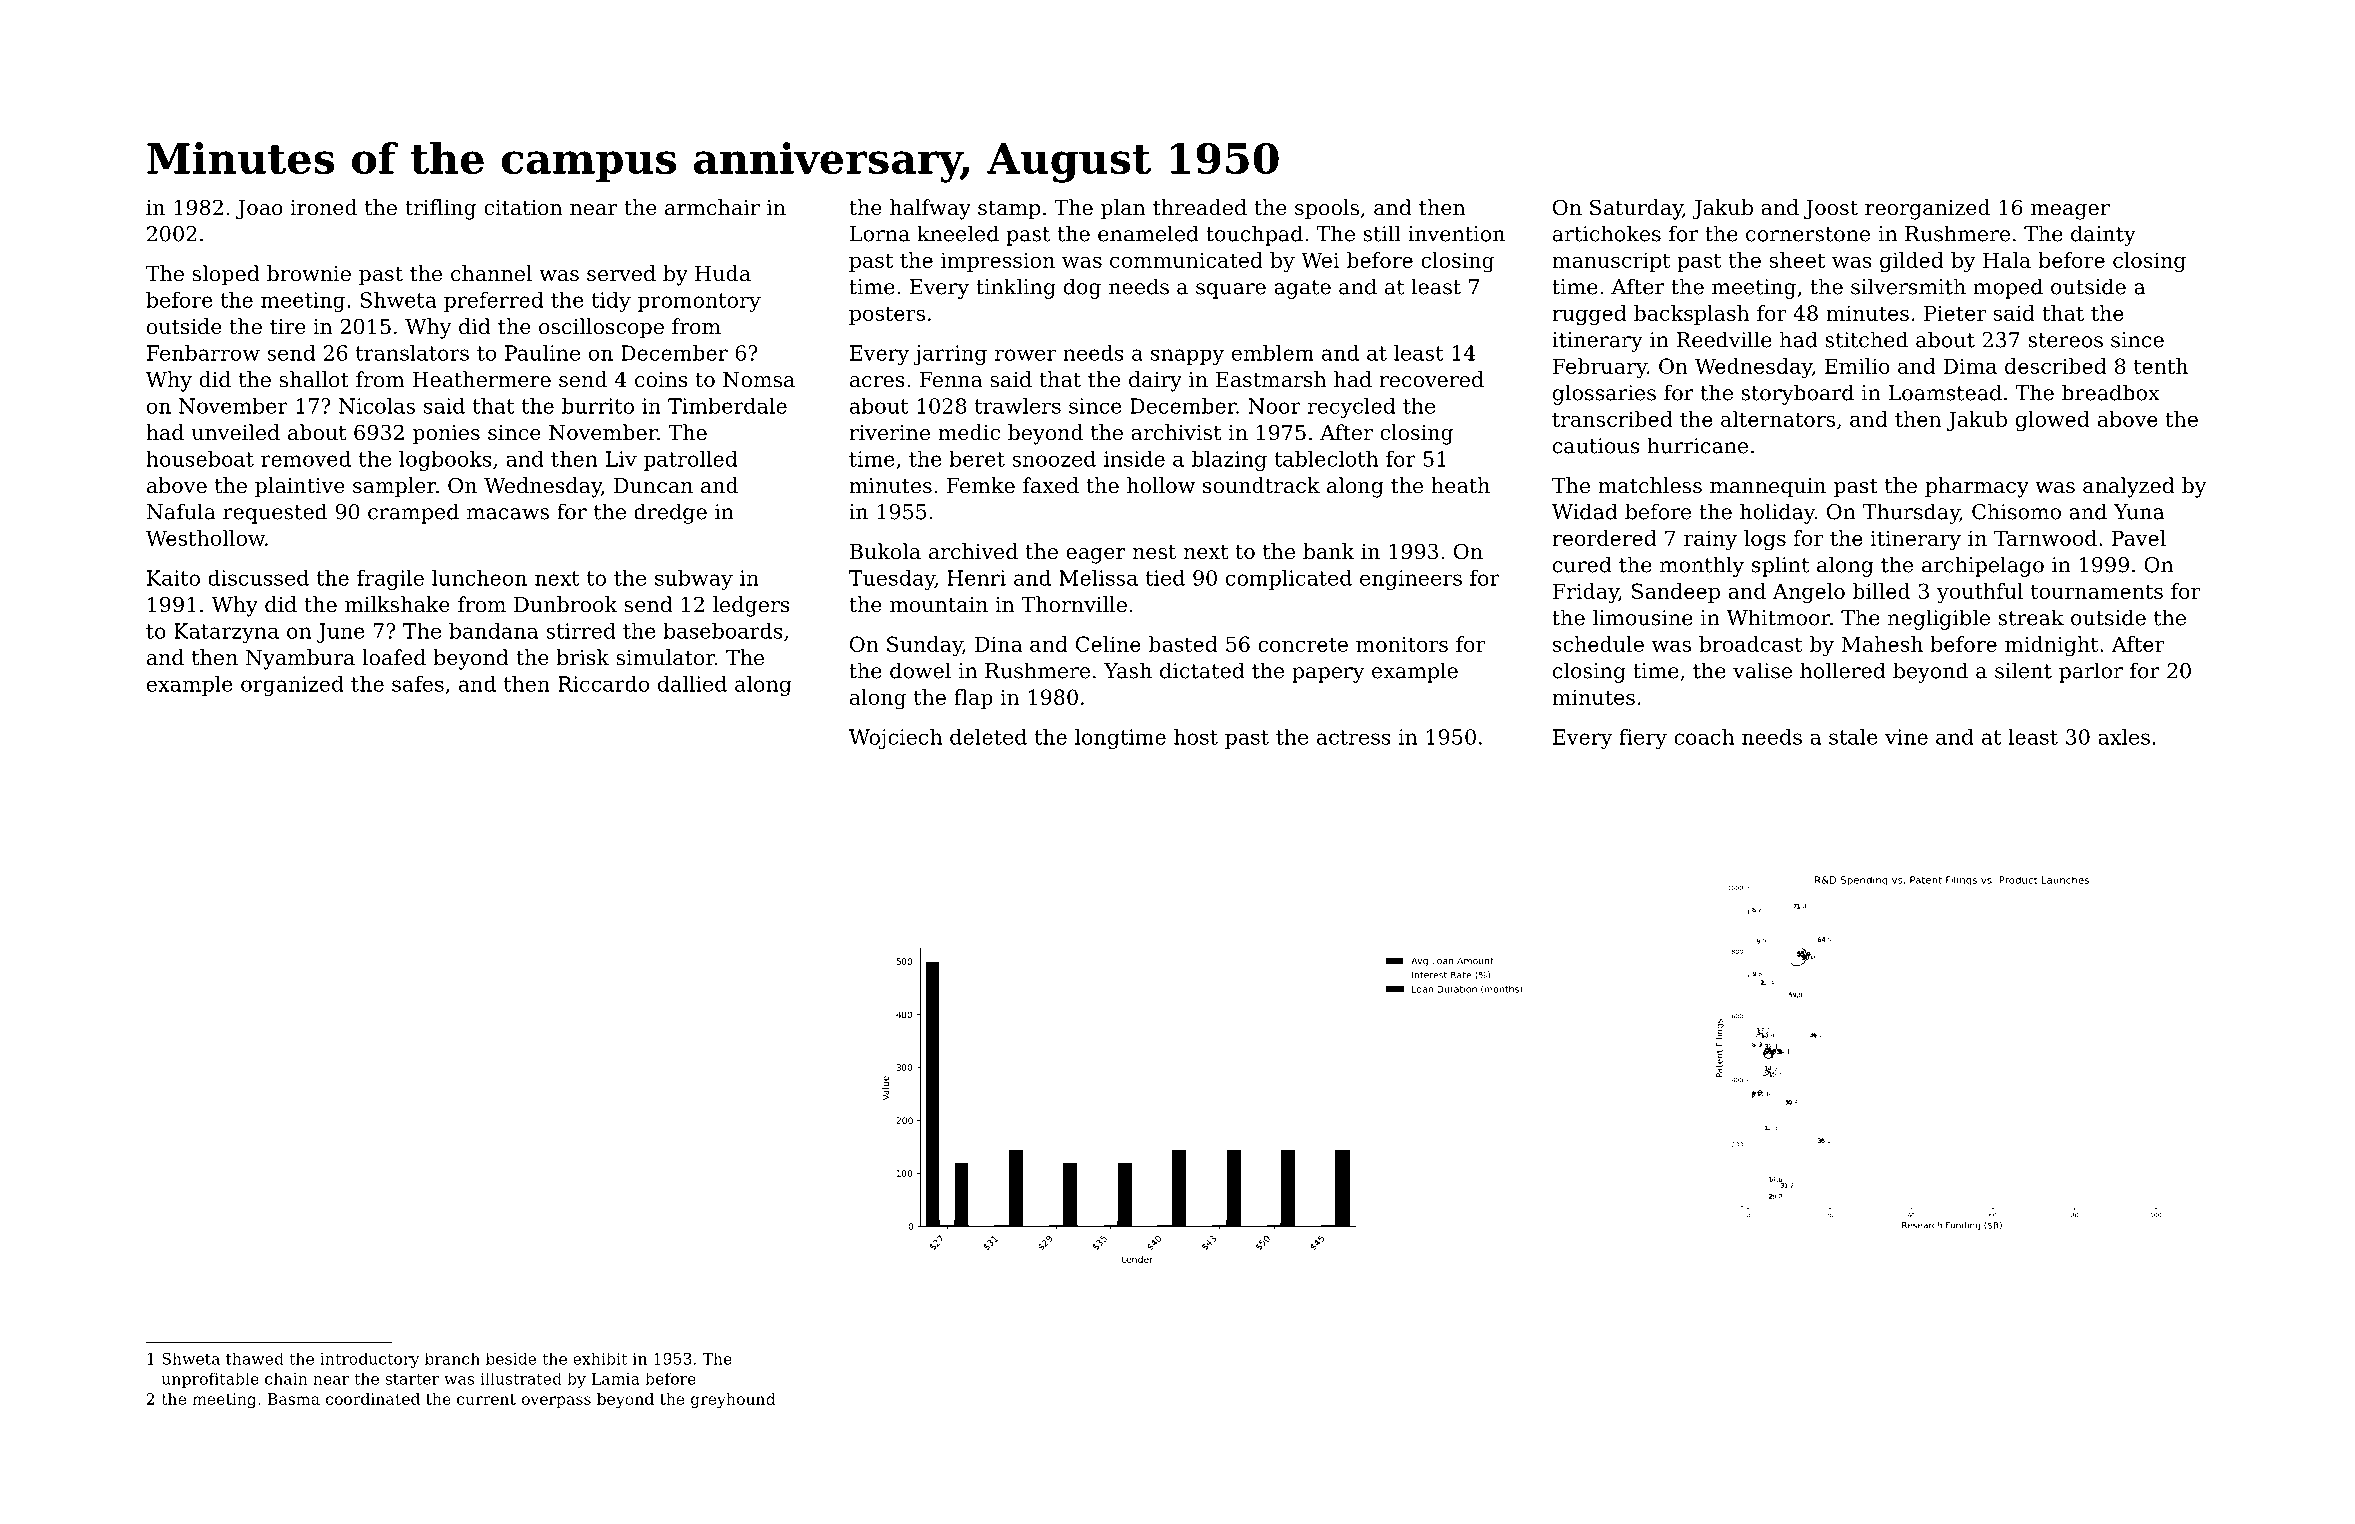  I want to click on exhibit, so click(600, 1358).
